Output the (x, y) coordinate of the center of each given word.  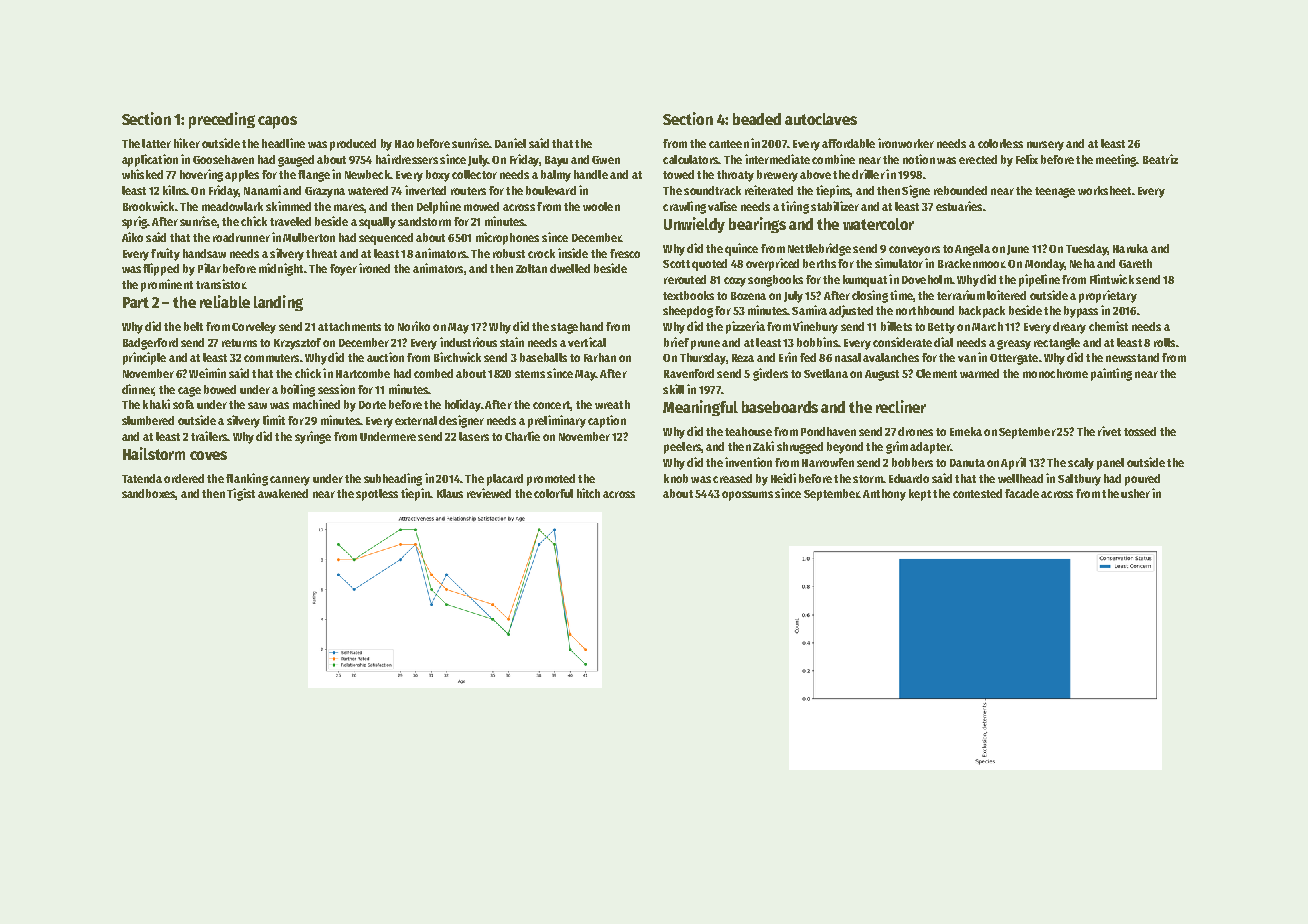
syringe (313, 437)
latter (156, 143)
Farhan (600, 357)
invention (748, 462)
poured (1142, 480)
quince (741, 249)
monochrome (1055, 373)
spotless (377, 495)
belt (193, 326)
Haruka (1130, 248)
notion (919, 159)
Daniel (510, 143)
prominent (167, 285)
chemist (1108, 326)
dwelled (570, 268)
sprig (134, 222)
